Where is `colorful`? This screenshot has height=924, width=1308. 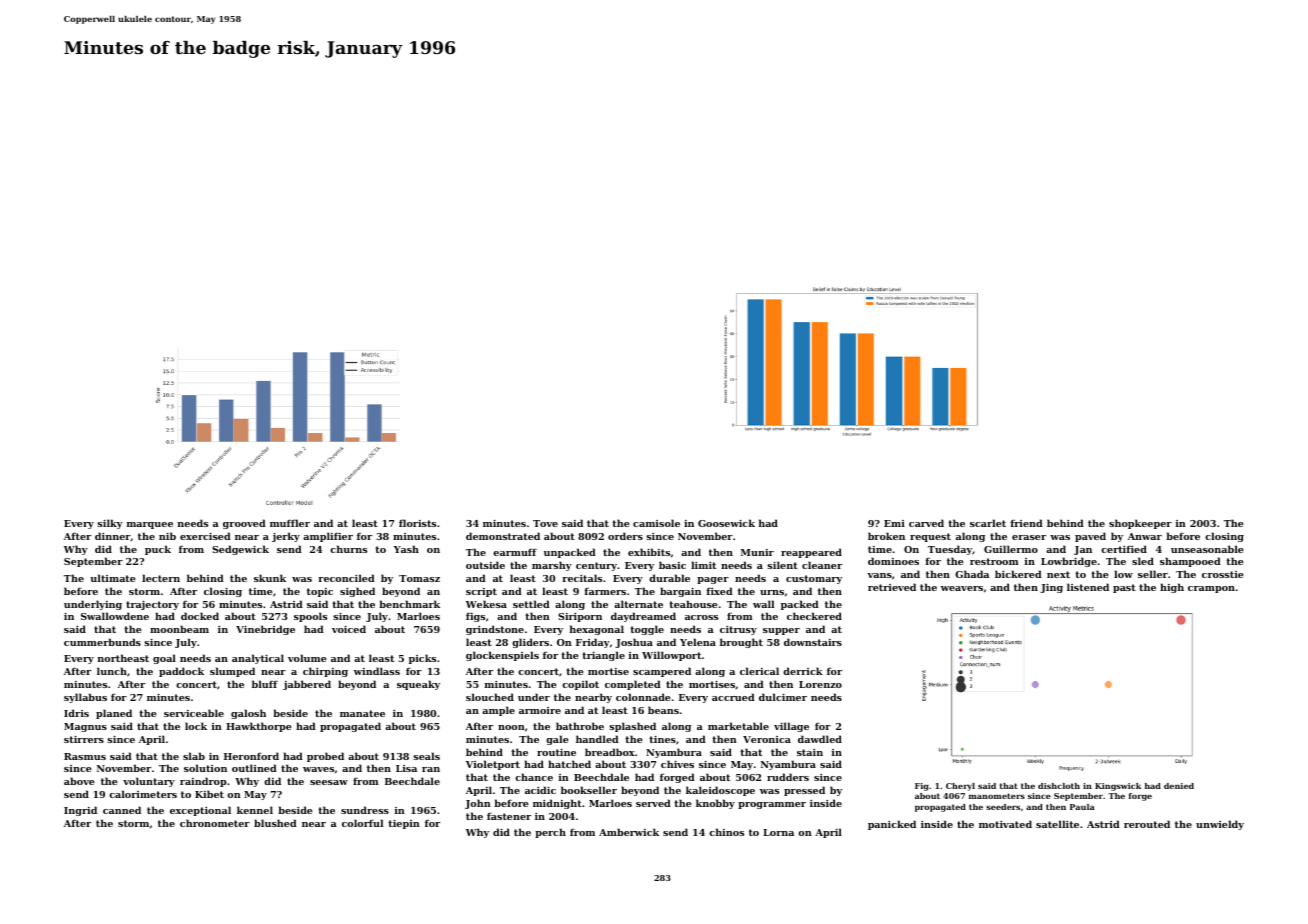 colorful is located at coordinates (362, 823).
